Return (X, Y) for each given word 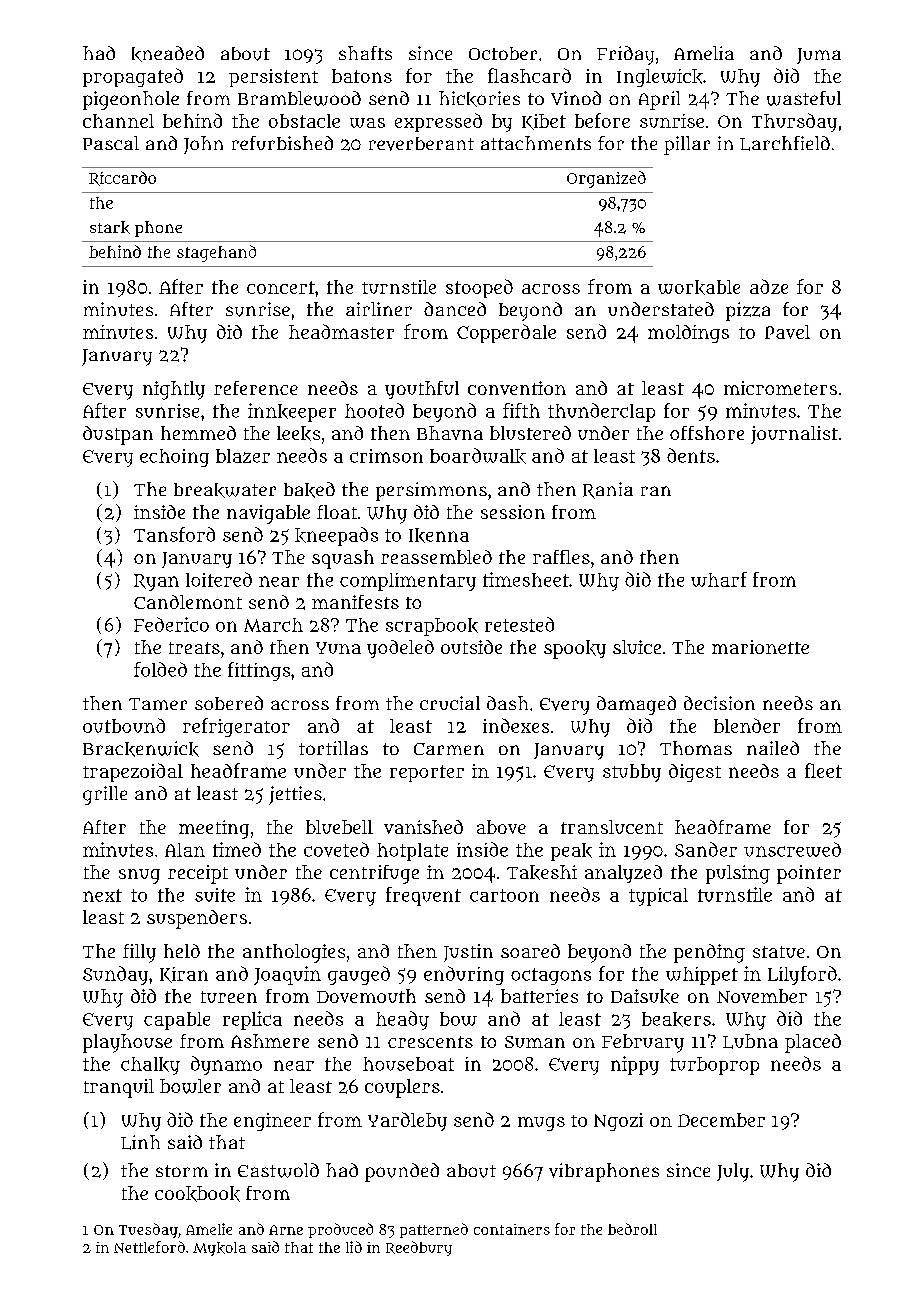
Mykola (219, 1249)
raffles (561, 557)
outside (471, 647)
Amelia (704, 53)
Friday (625, 55)
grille (105, 795)
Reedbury (419, 1248)
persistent (273, 78)
